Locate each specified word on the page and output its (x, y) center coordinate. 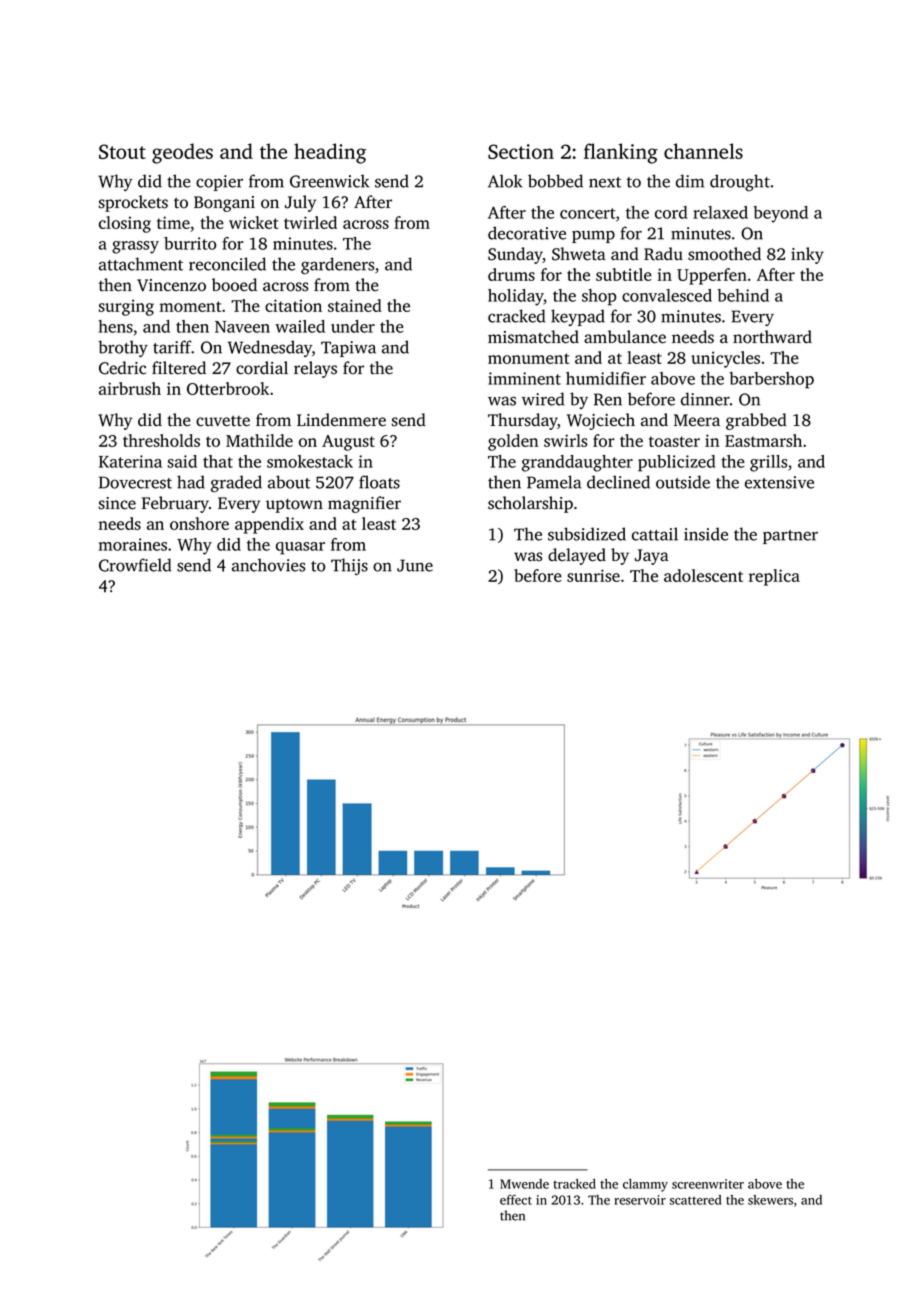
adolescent (703, 575)
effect (516, 1199)
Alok (505, 181)
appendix (269, 525)
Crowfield (135, 565)
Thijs (349, 566)
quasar (300, 548)
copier (219, 183)
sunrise (593, 575)
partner (790, 537)
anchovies (268, 565)
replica (774, 577)
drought (740, 182)
